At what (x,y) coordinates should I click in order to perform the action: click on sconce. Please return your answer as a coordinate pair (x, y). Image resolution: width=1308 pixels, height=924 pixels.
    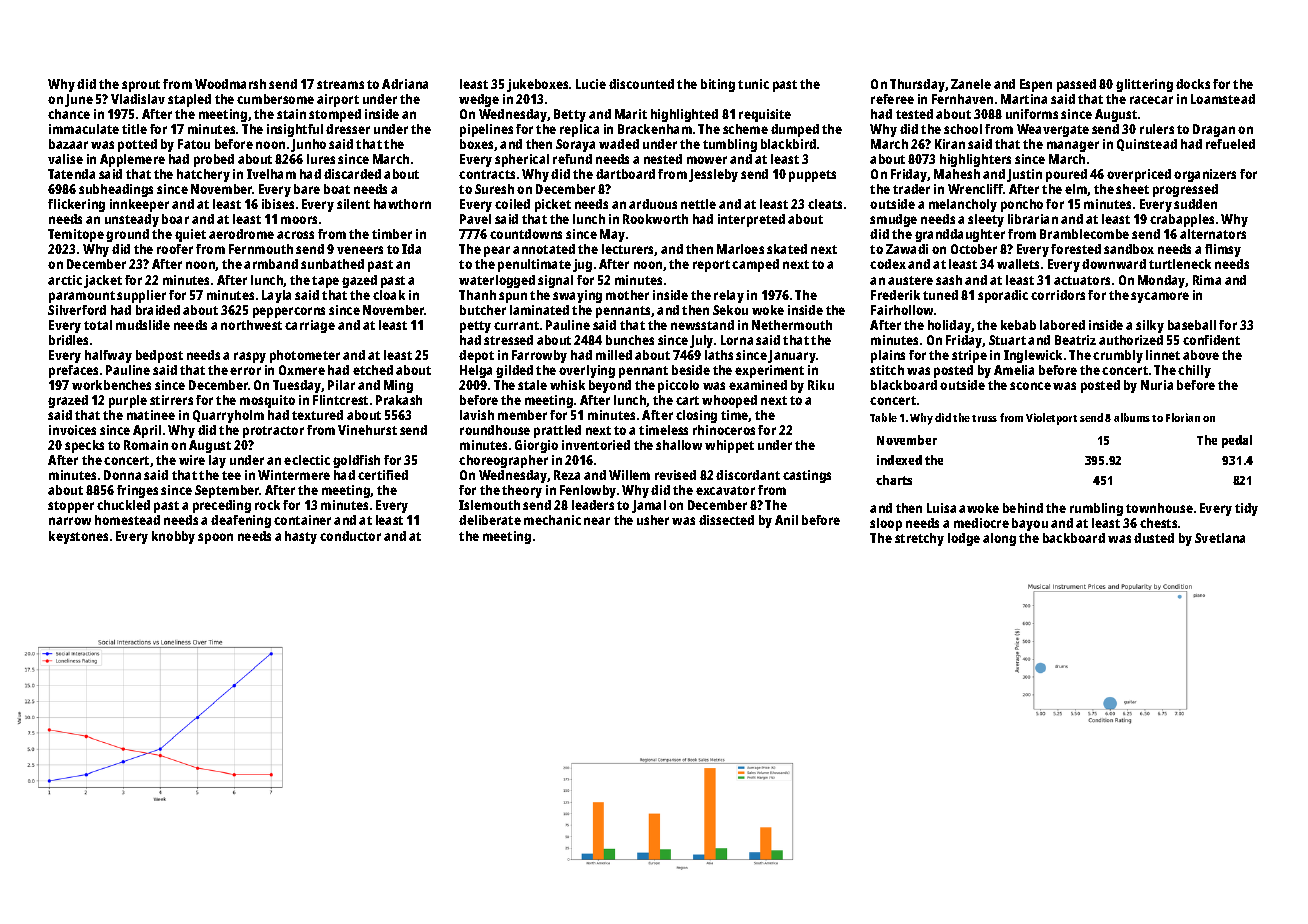
    Looking at the image, I should click on (1030, 386).
